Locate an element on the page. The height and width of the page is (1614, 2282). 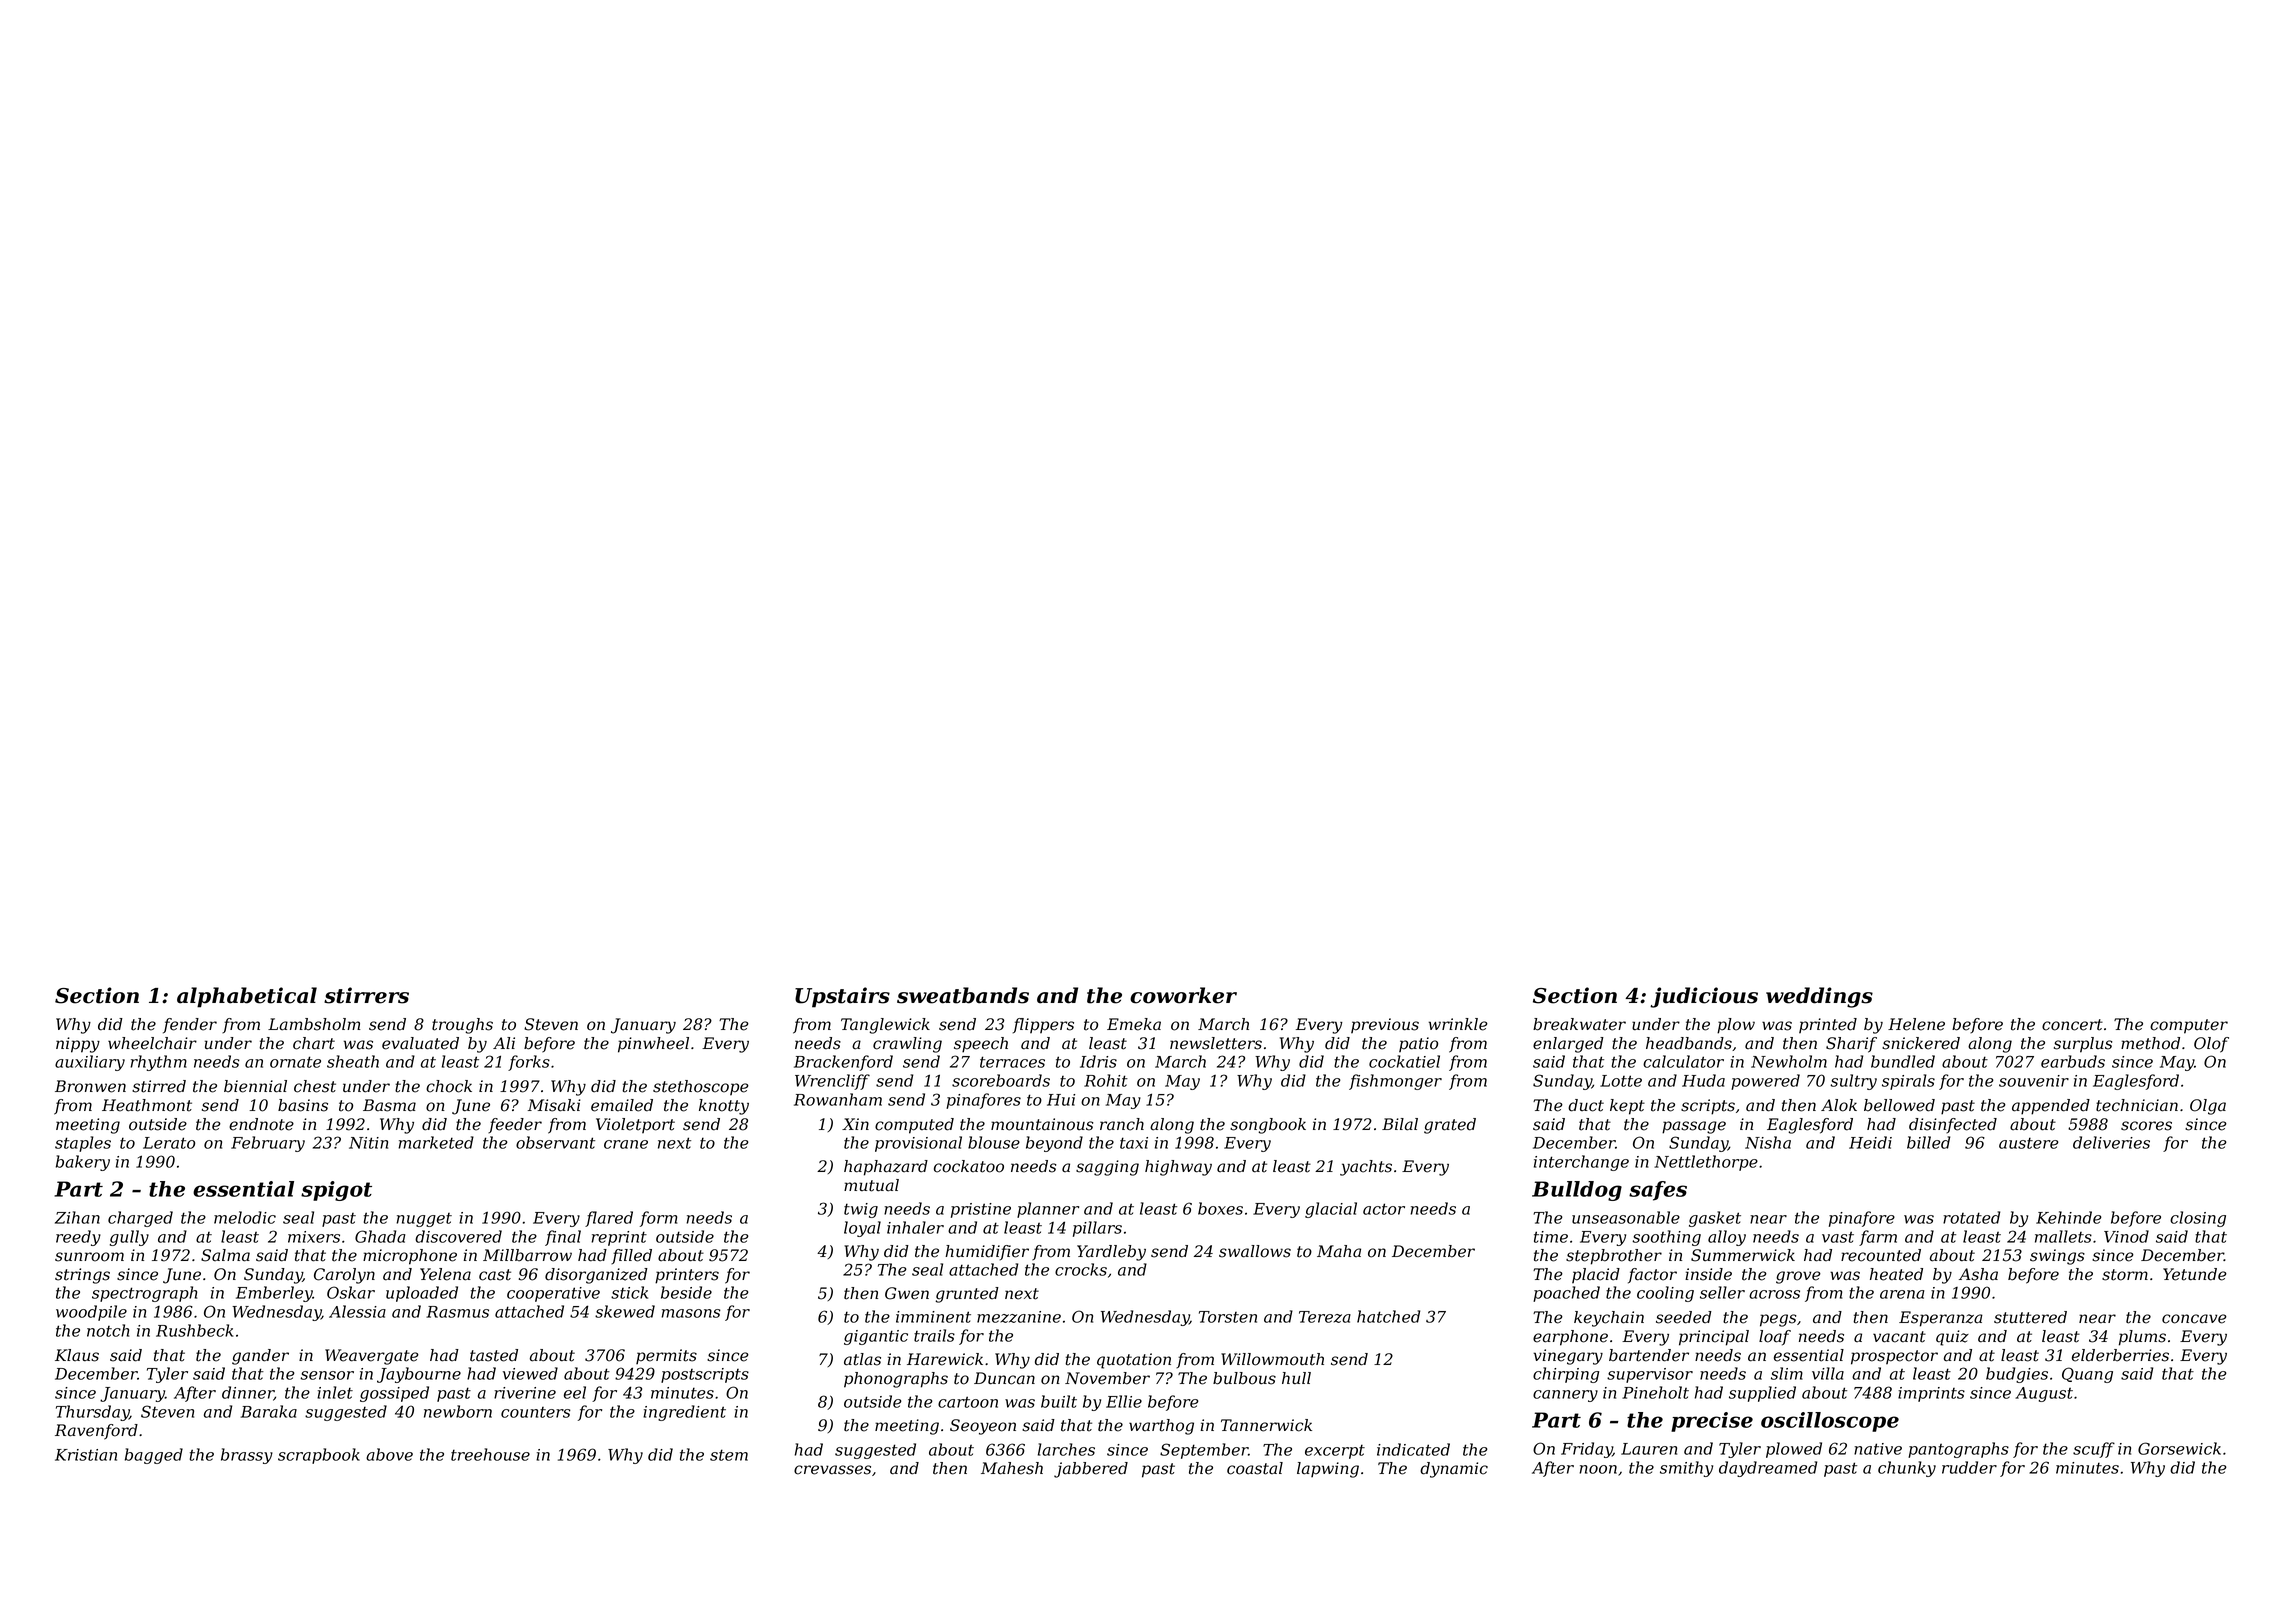
provisional is located at coordinates (918, 1144).
